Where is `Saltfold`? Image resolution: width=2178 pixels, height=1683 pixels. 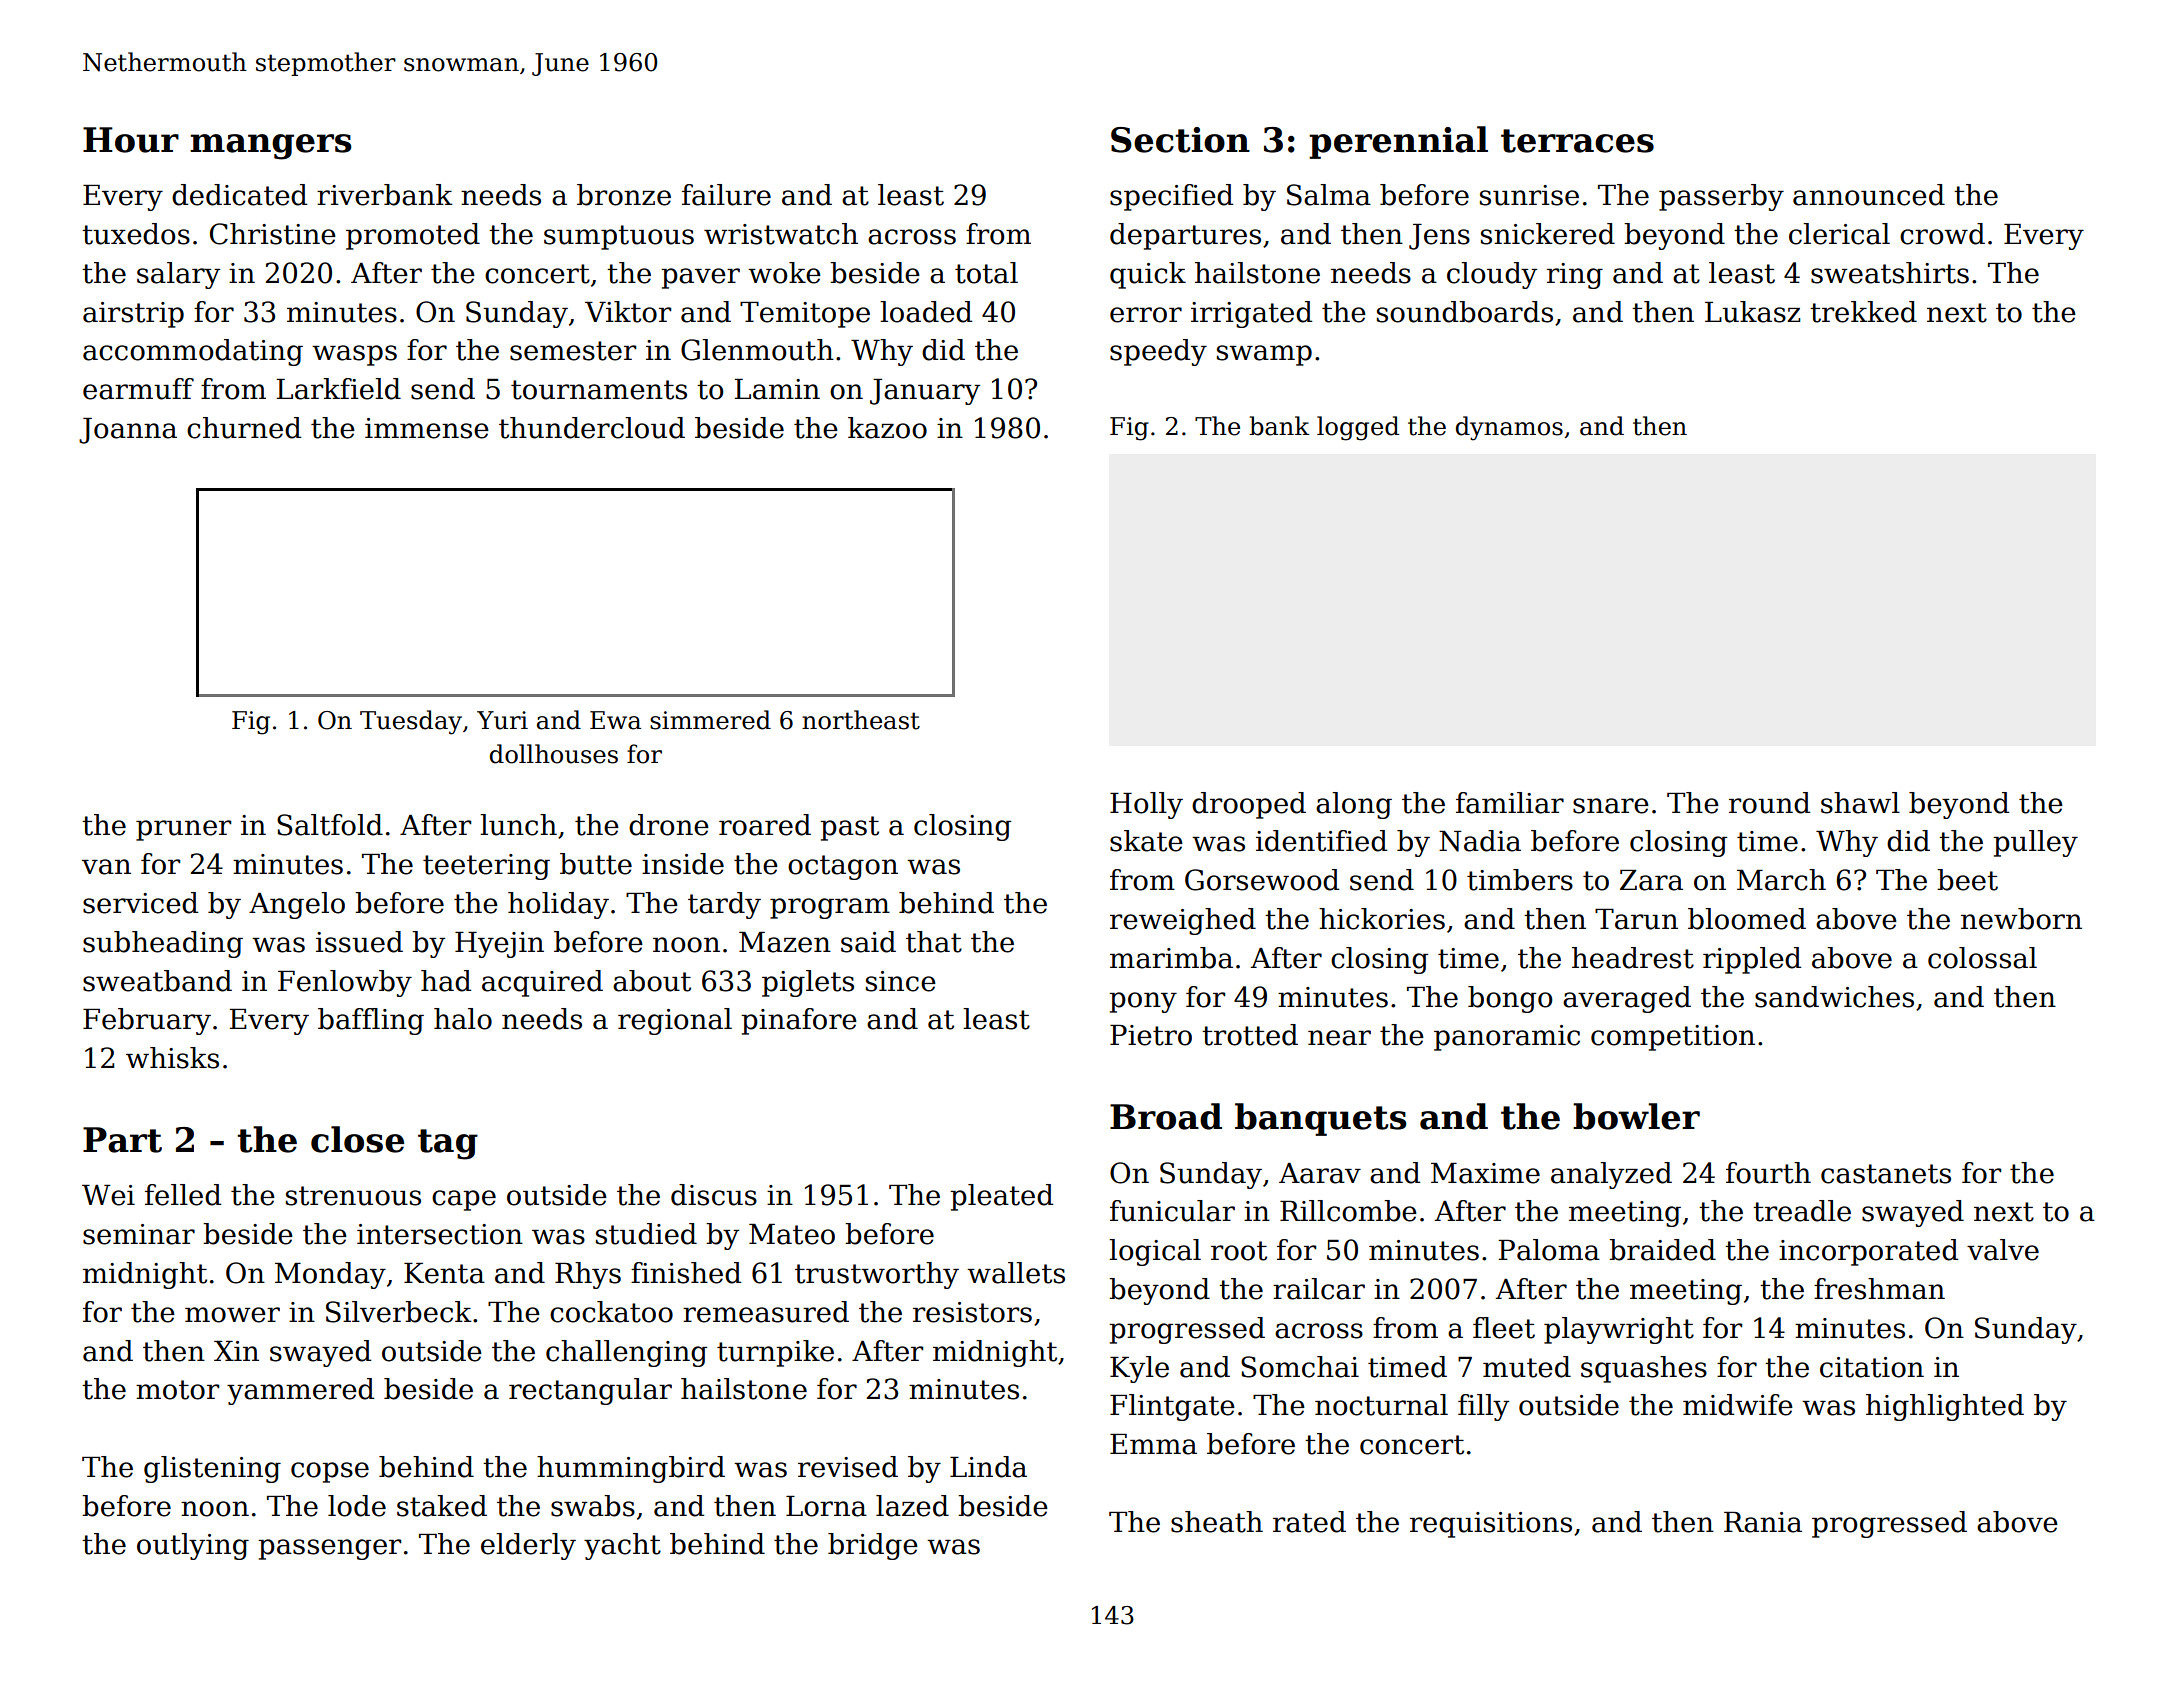 Saltfold is located at coordinates (330, 825).
